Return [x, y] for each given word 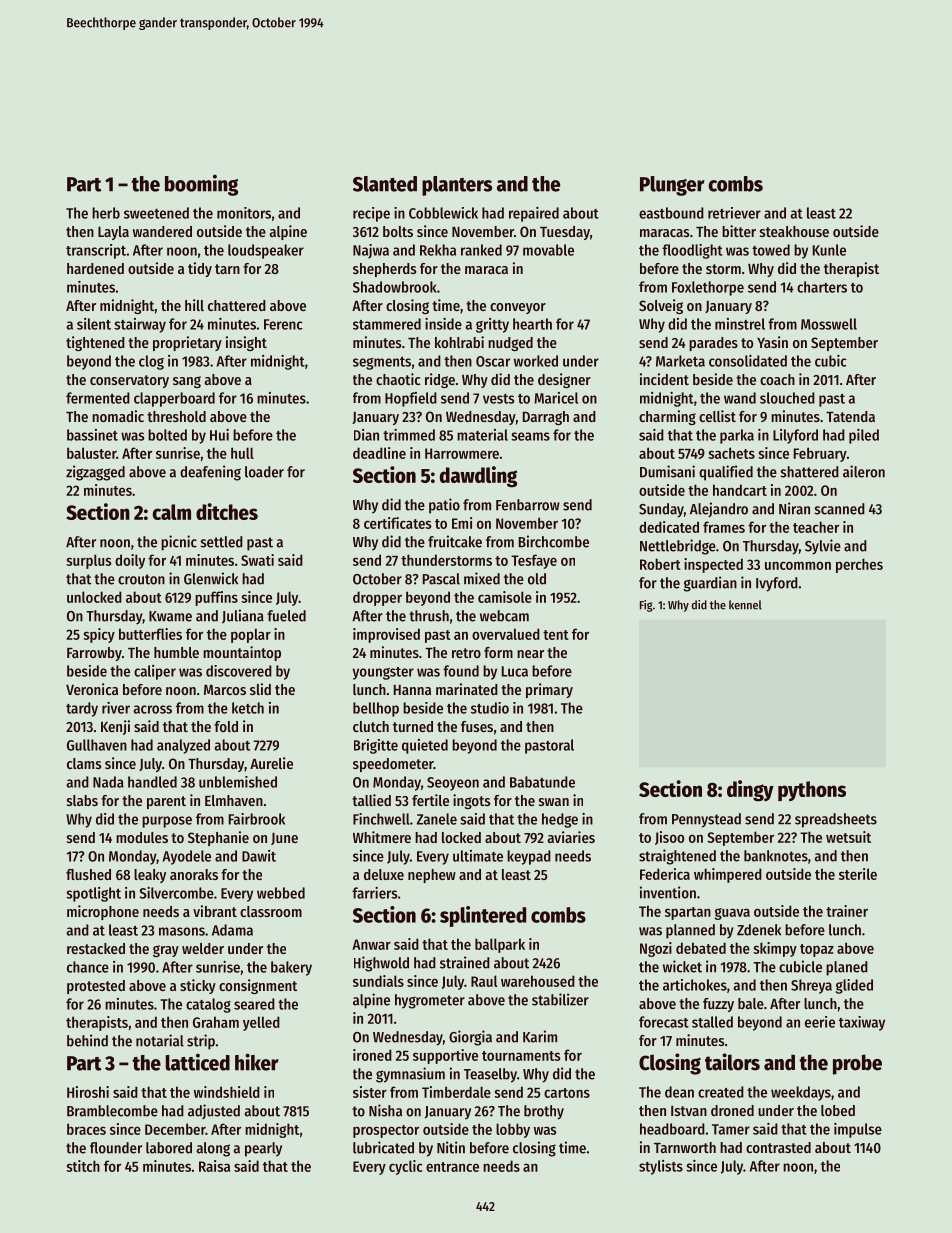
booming [201, 185]
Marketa [680, 361]
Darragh [546, 418]
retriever [734, 213]
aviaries [571, 837]
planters [457, 186]
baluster [91, 453]
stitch [83, 1166]
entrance [452, 1167]
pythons [812, 791]
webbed [281, 893]
